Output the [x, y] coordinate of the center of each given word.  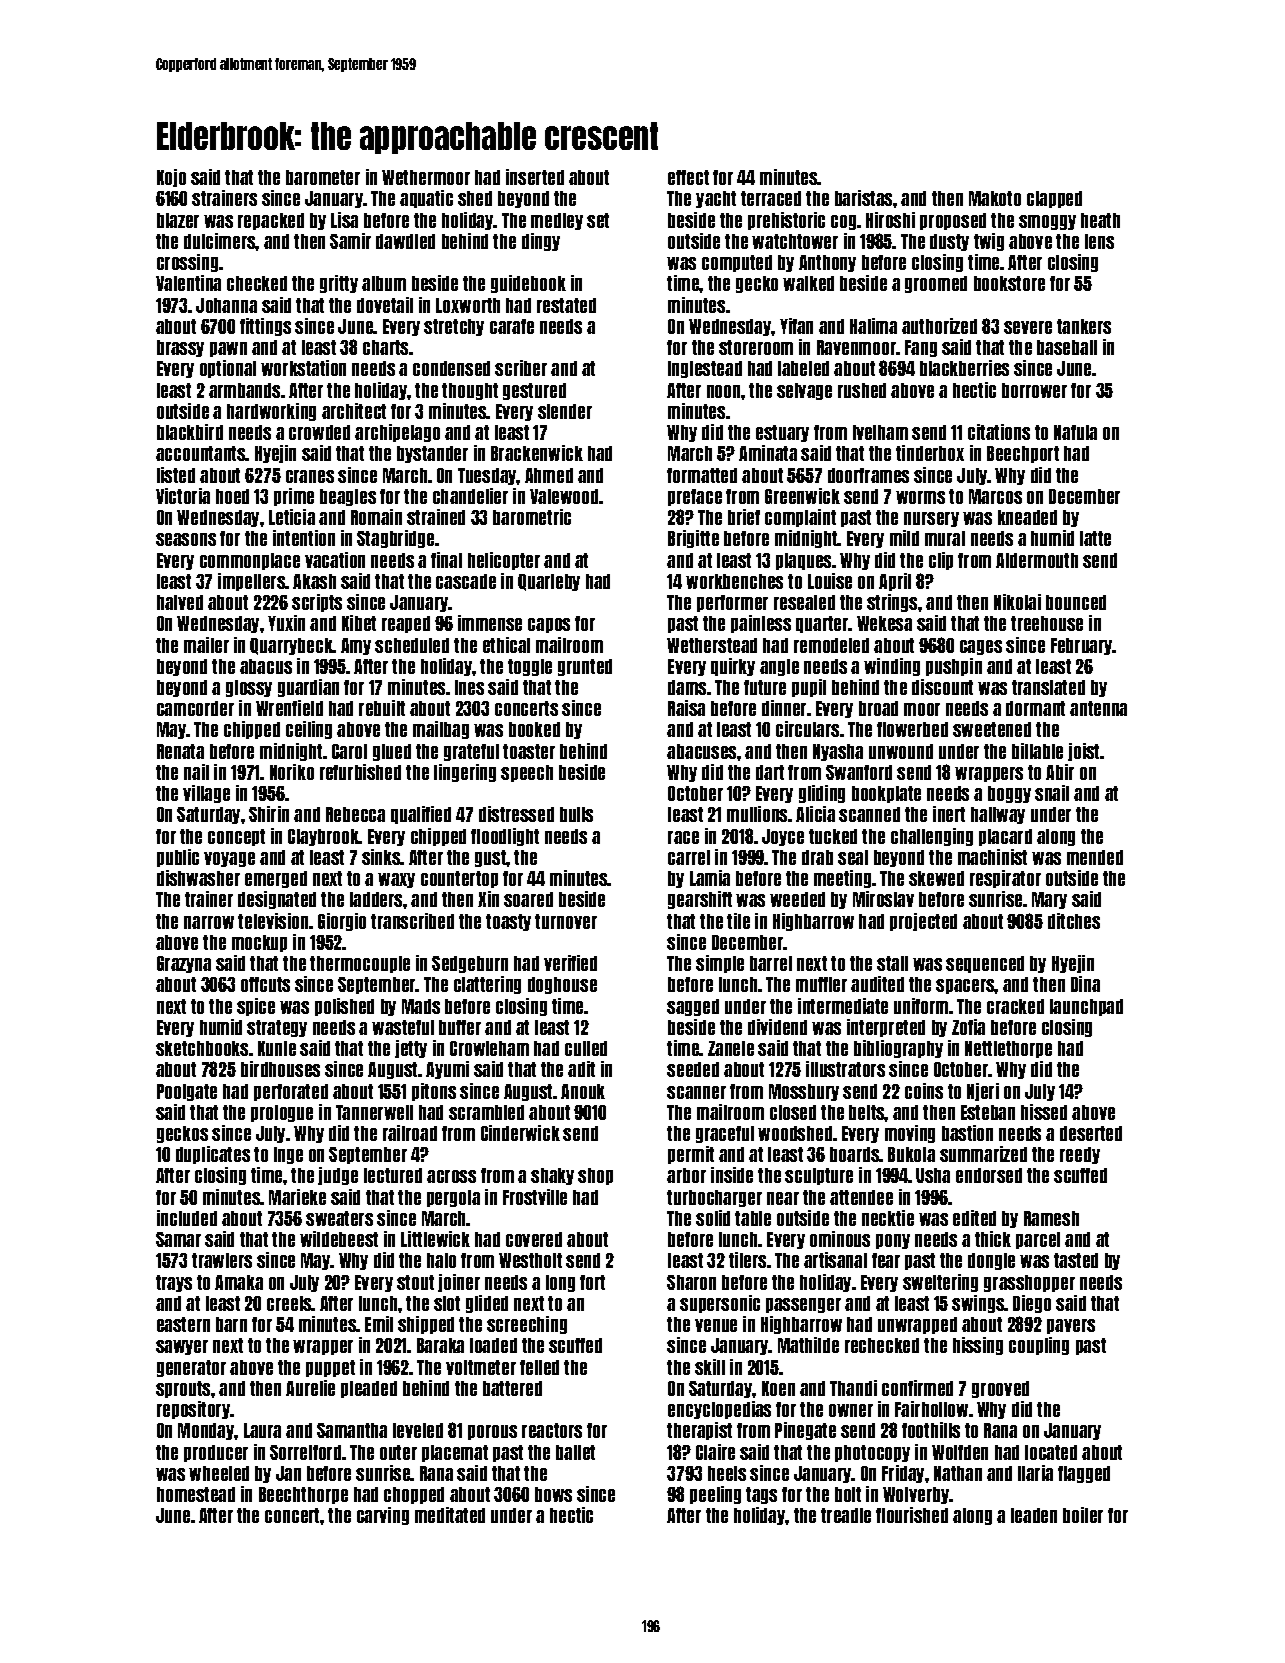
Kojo [171, 178]
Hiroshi [890, 220]
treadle [846, 1515]
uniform [921, 1006]
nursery [931, 519]
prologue [282, 1113]
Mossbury [804, 1092]
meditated [450, 1515]
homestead [196, 1494]
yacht [716, 199]
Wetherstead [712, 645]
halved [180, 602]
